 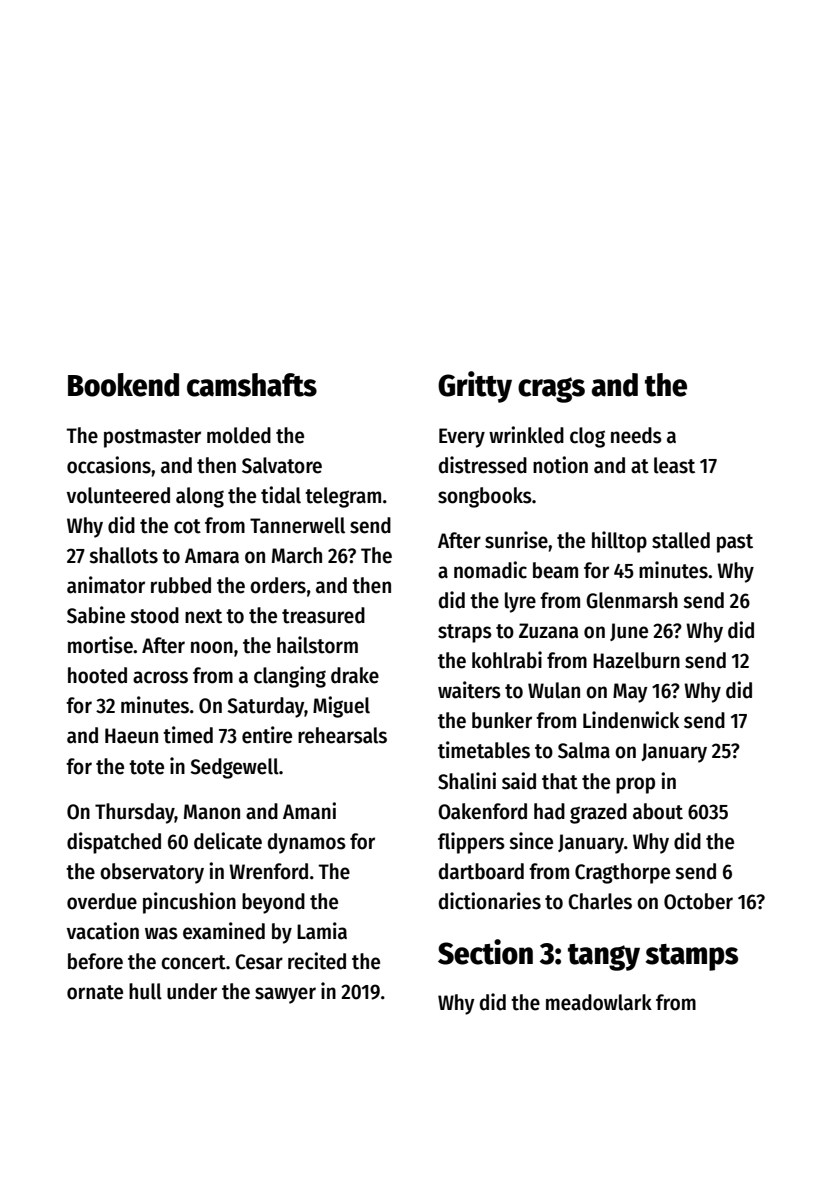 I want to click on stamps, so click(x=692, y=957).
